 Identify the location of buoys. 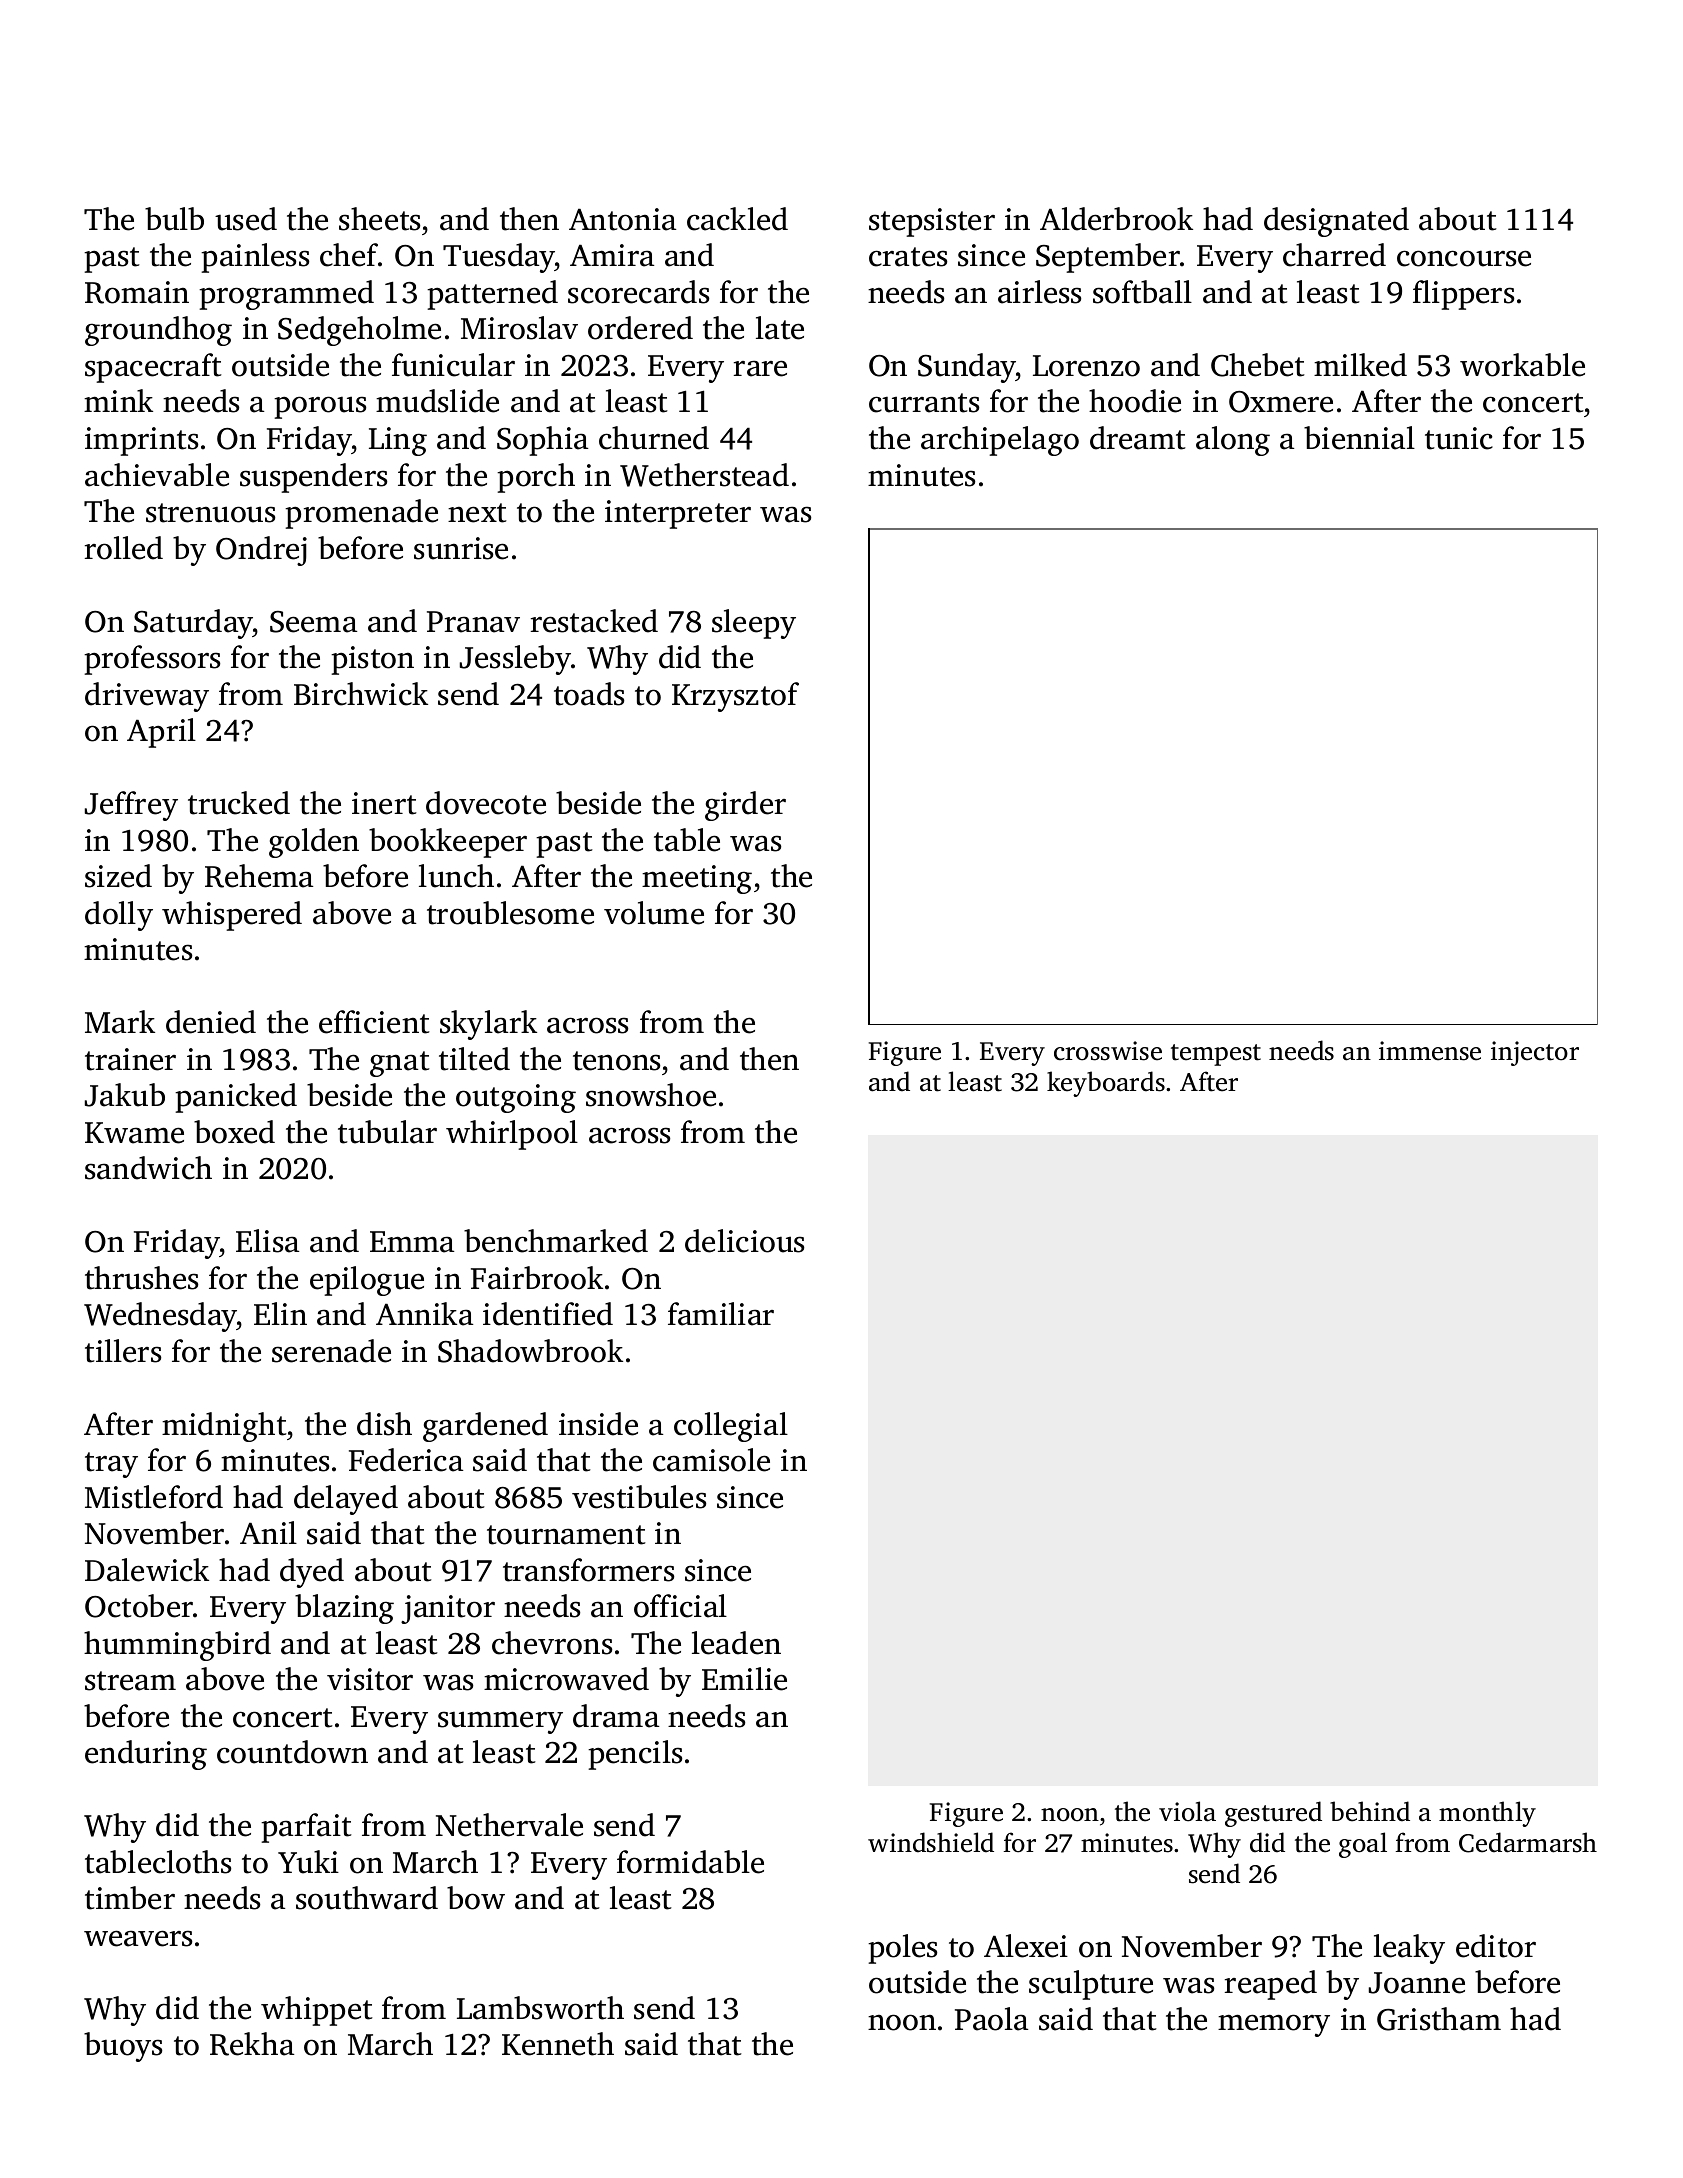
(123, 2047).
